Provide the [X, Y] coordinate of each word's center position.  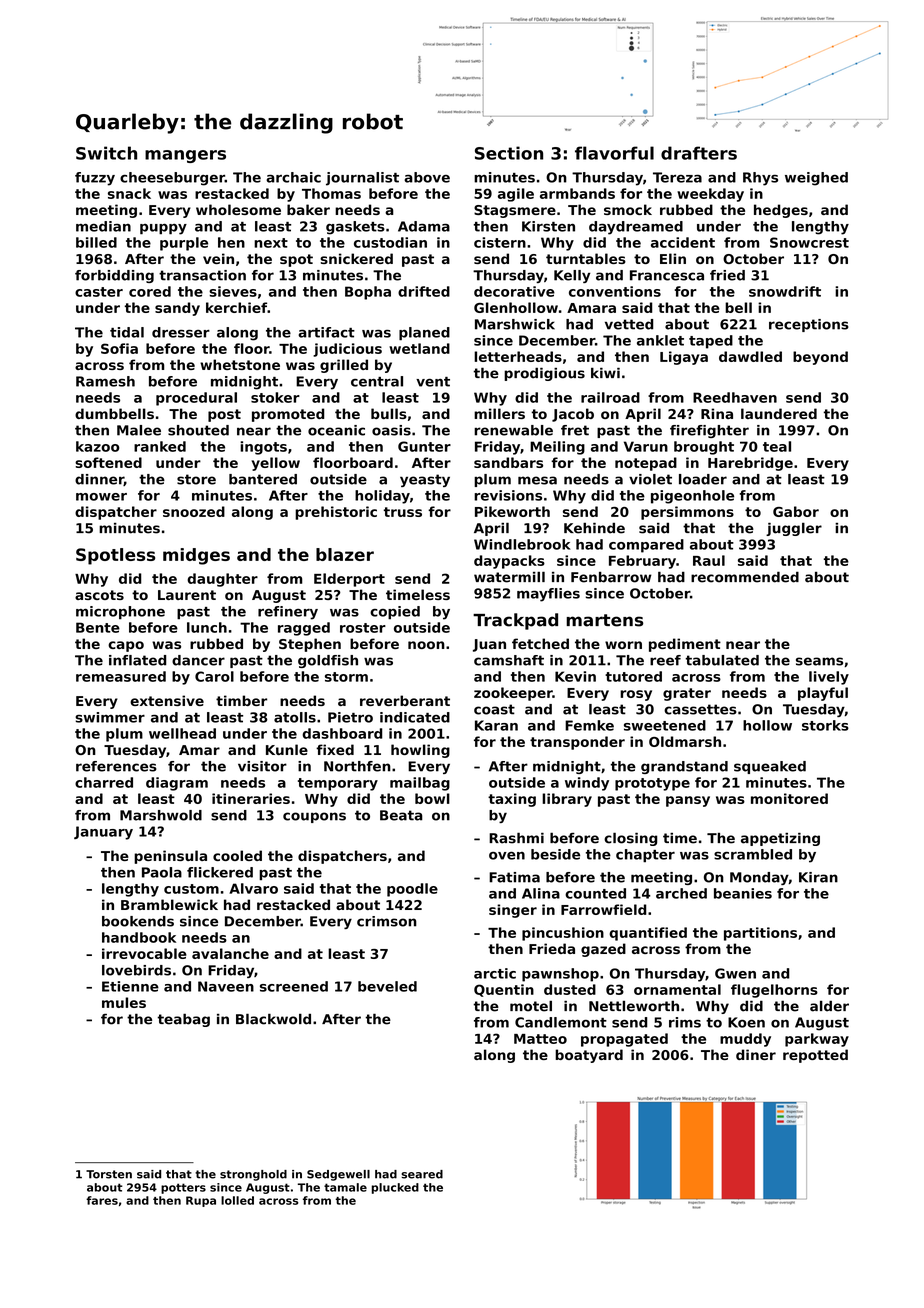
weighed [816, 179]
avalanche [230, 953]
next [271, 243]
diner [756, 1054]
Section [509, 153]
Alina [541, 893]
